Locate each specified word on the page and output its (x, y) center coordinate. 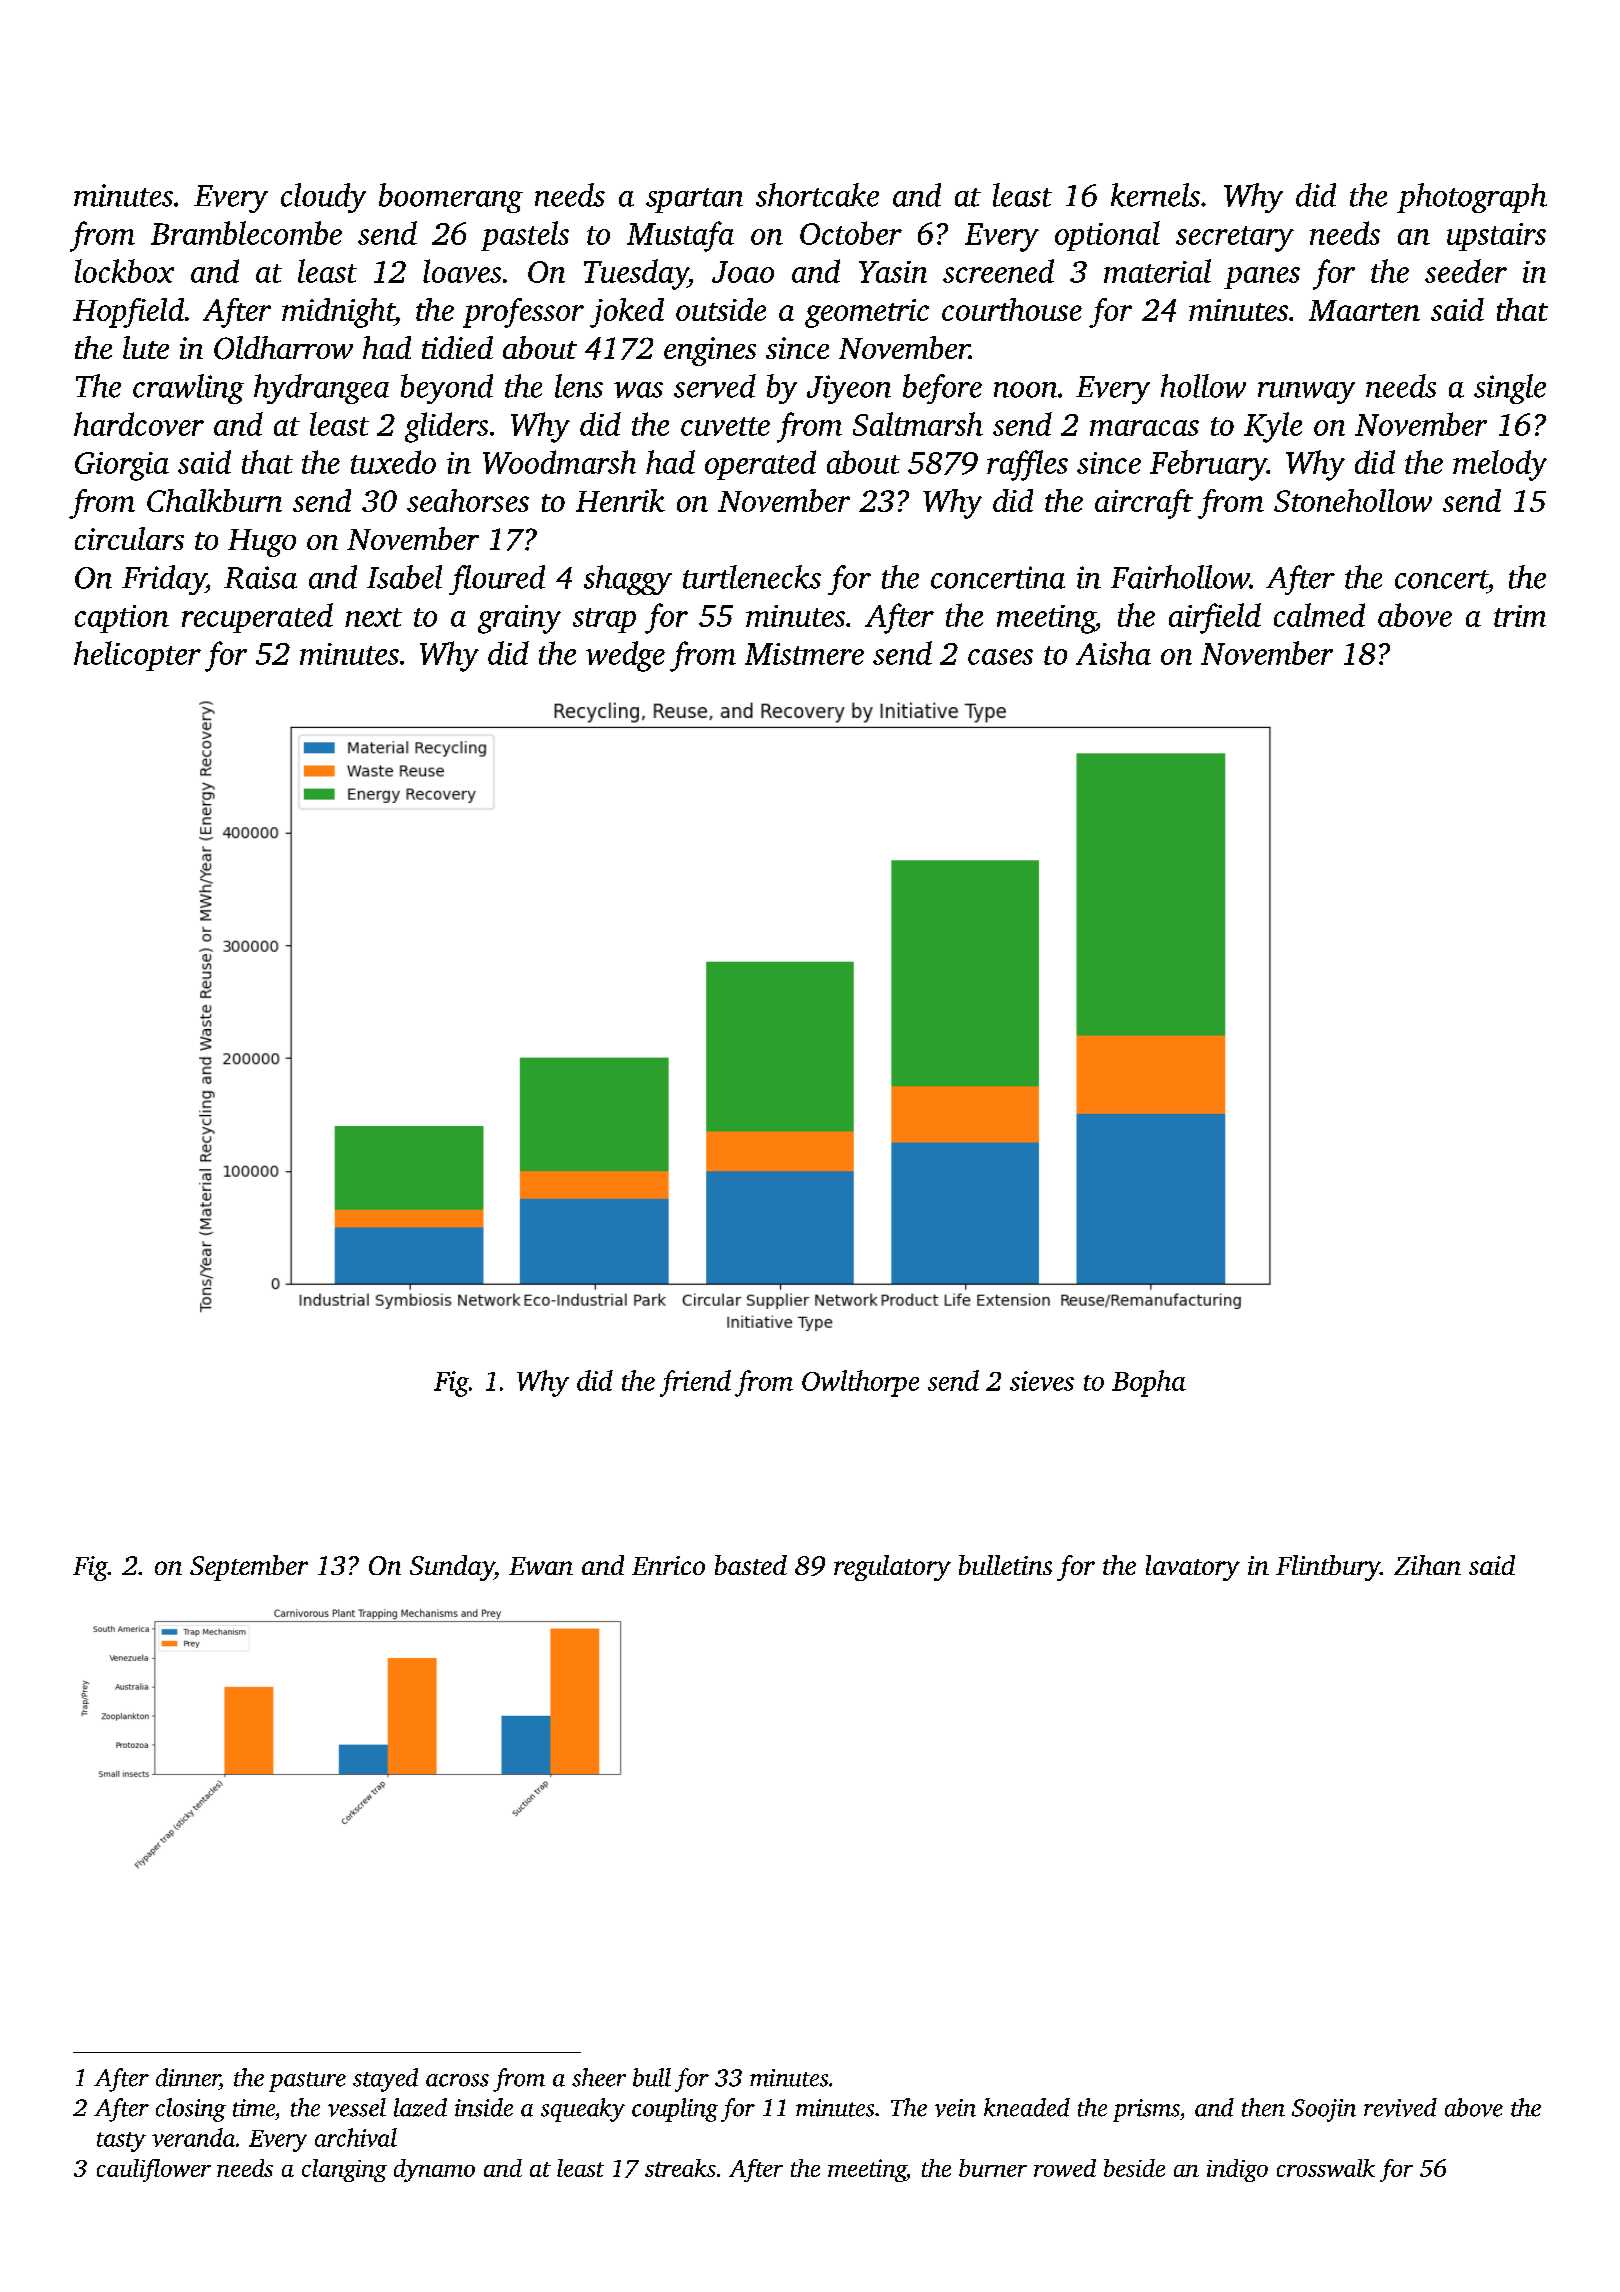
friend (695, 1383)
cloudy (323, 198)
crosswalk (1326, 2168)
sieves (1042, 1381)
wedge (625, 656)
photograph (1472, 198)
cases (1000, 657)
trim (1520, 616)
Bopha (1149, 1383)
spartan (694, 200)
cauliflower (154, 2170)
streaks (680, 2168)
